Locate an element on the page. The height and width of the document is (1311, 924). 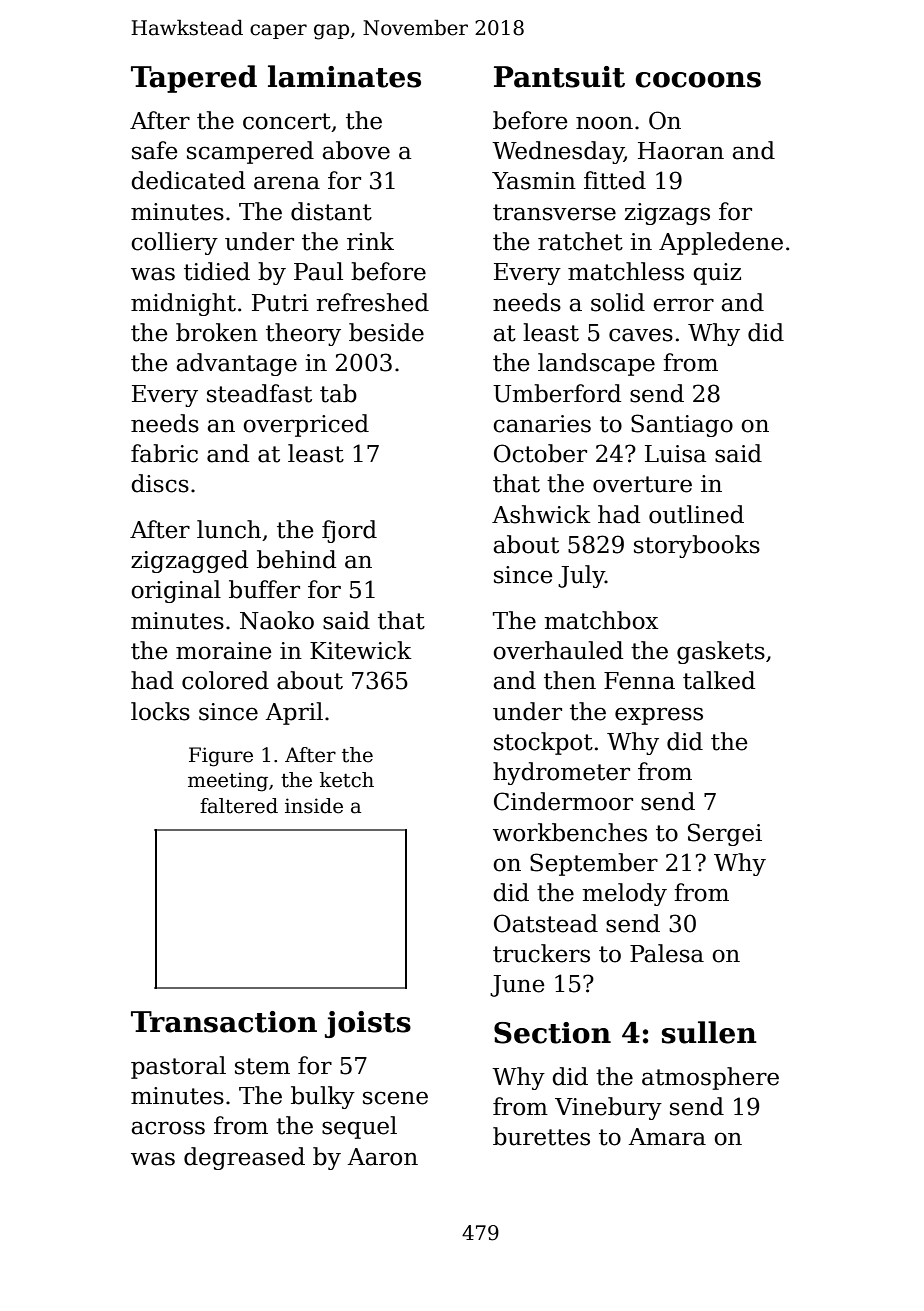
Wednesday is located at coordinates (558, 152).
